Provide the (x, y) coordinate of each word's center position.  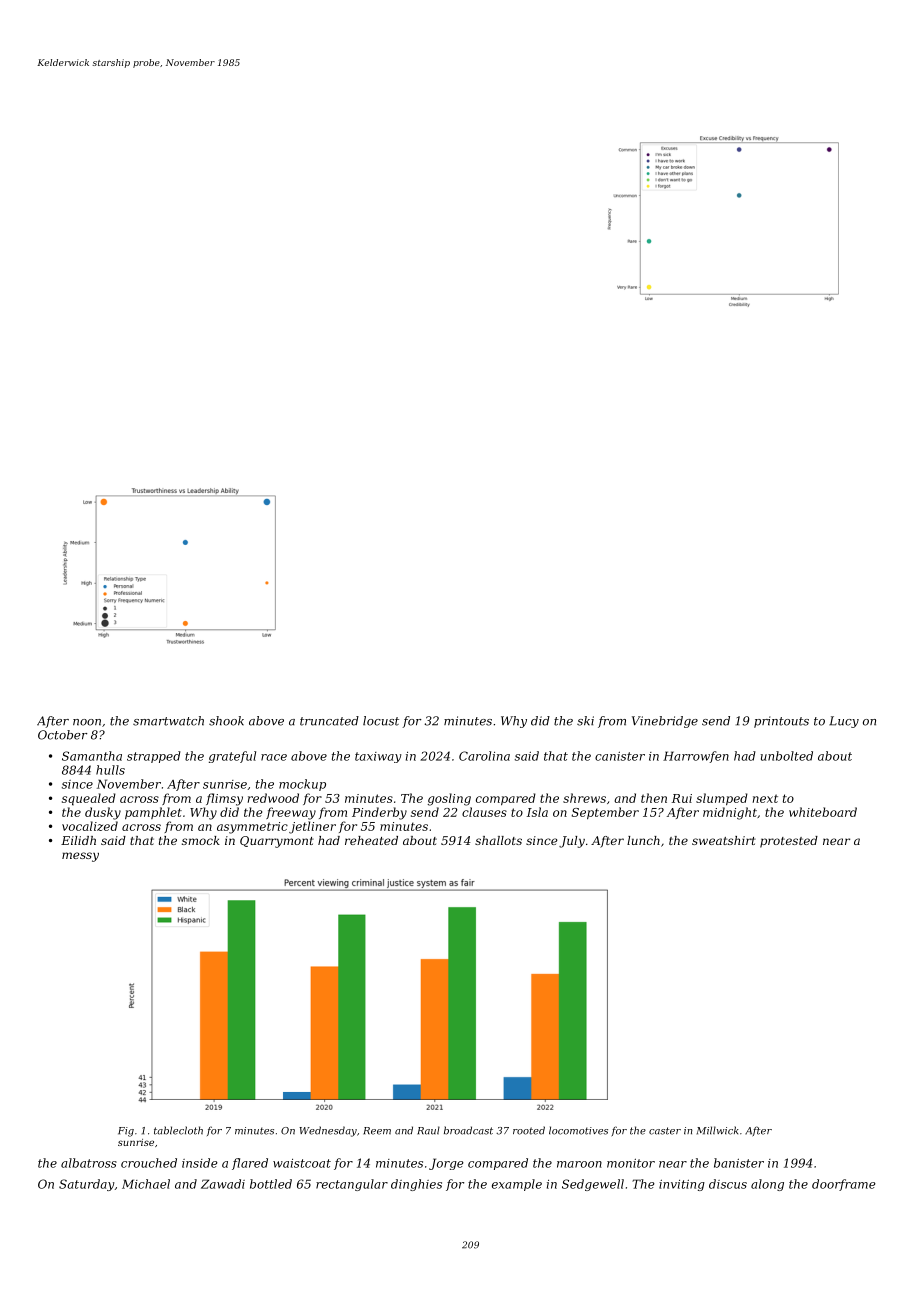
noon (87, 722)
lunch (643, 840)
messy (80, 857)
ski (585, 721)
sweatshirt (724, 840)
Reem (377, 1131)
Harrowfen (696, 757)
